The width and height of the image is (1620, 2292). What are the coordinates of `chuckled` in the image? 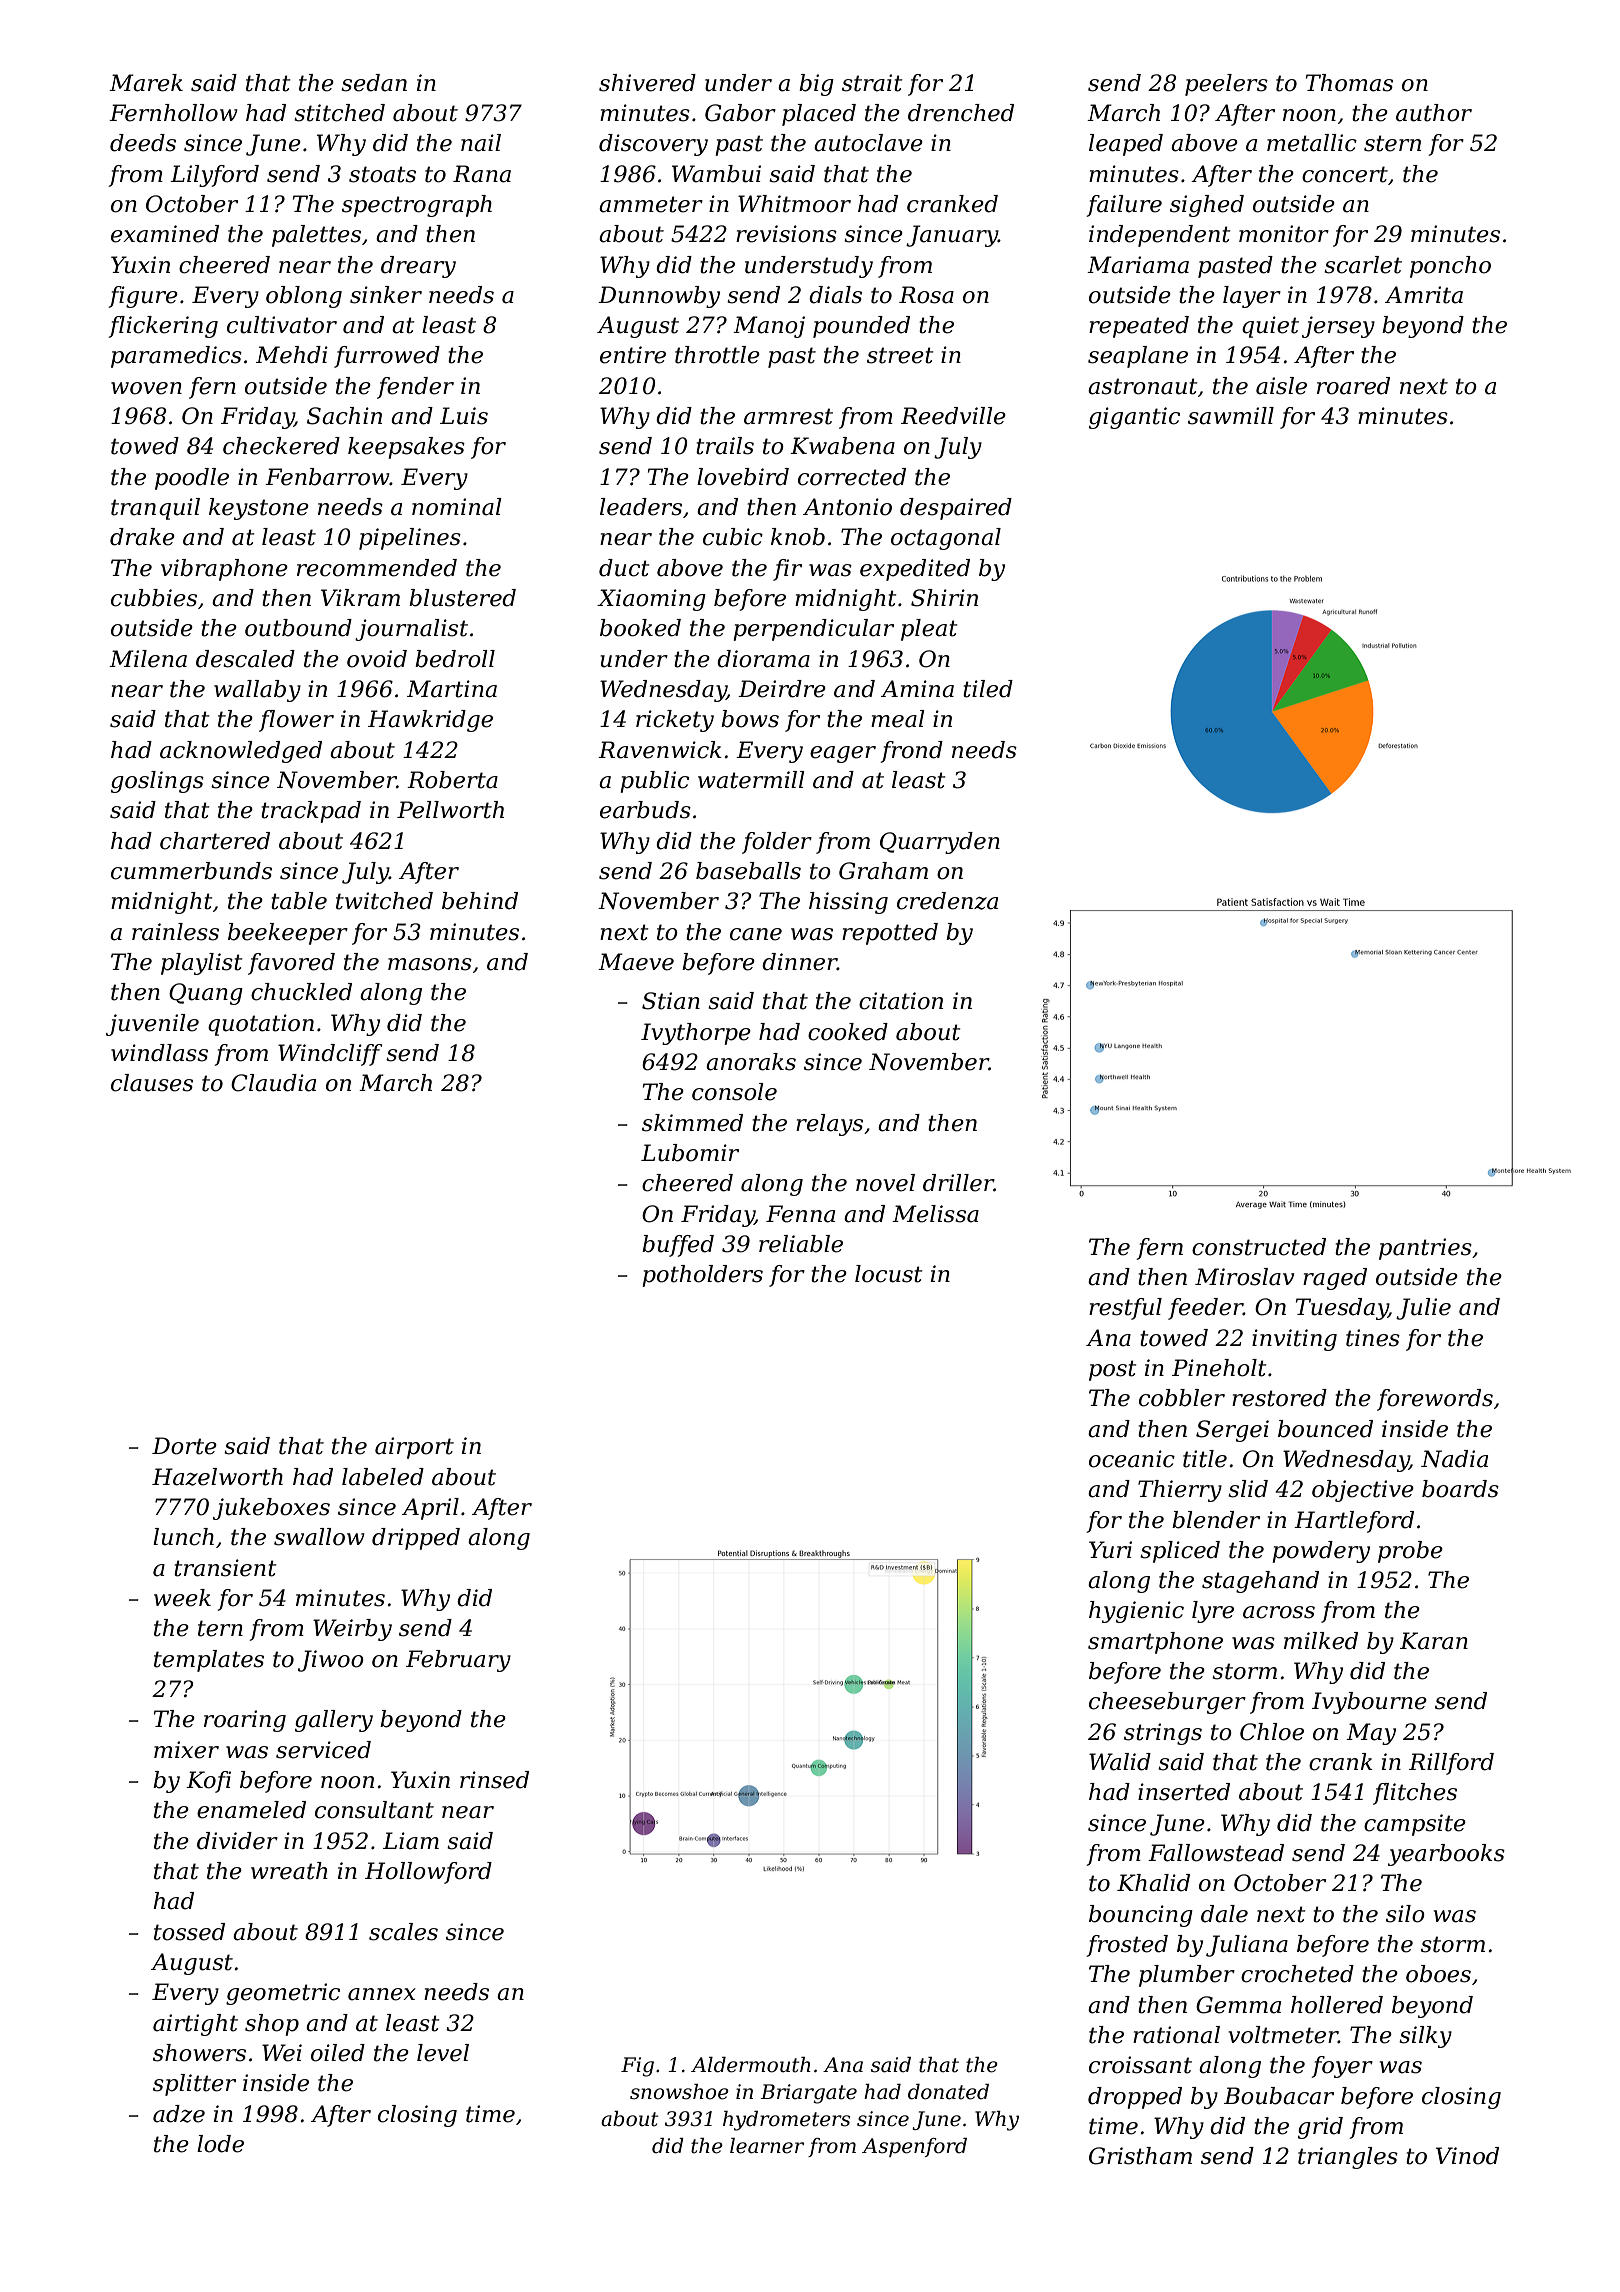 It's located at (301, 992).
